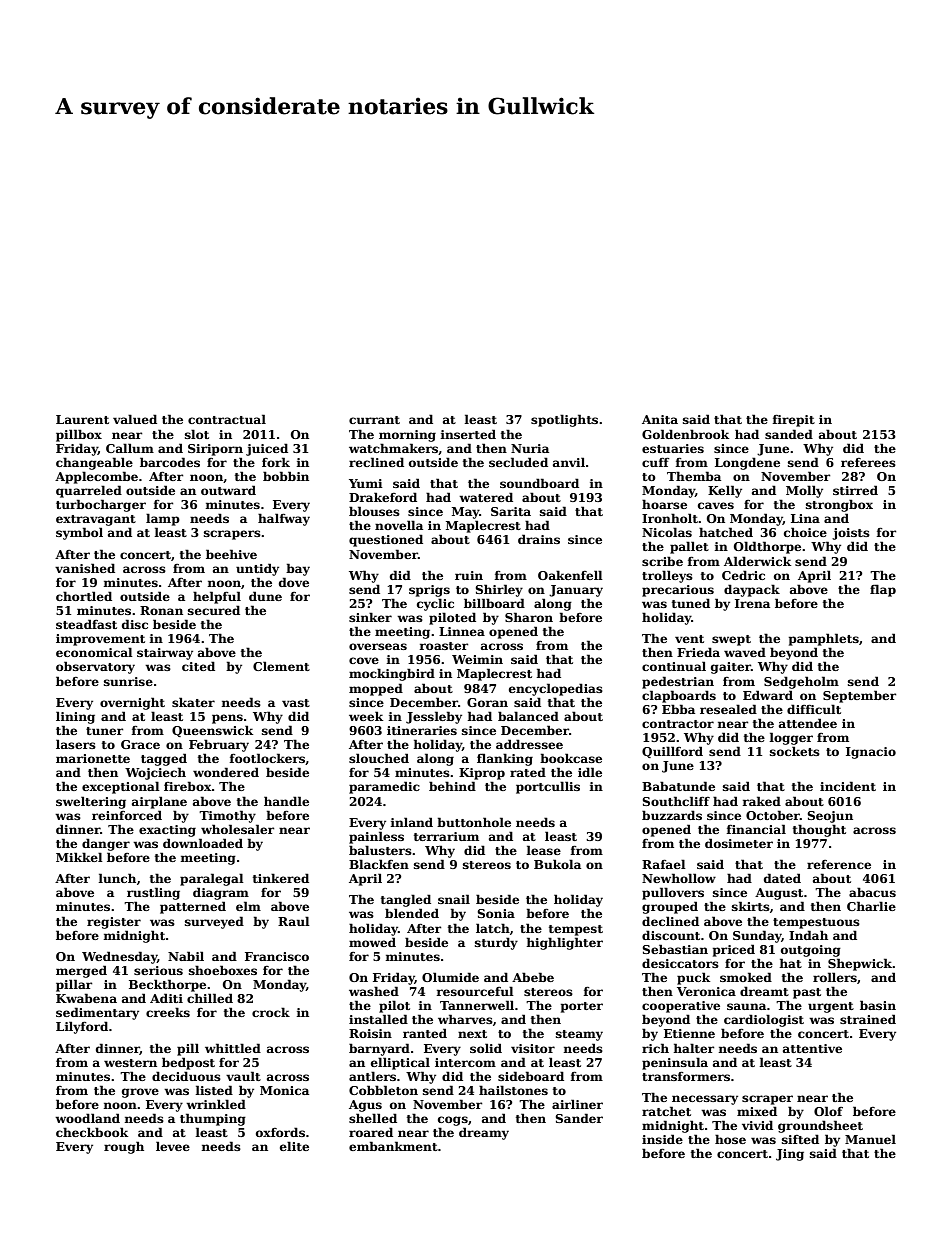  Describe the element at coordinates (511, 511) in the screenshot. I see `Sarita` at that location.
